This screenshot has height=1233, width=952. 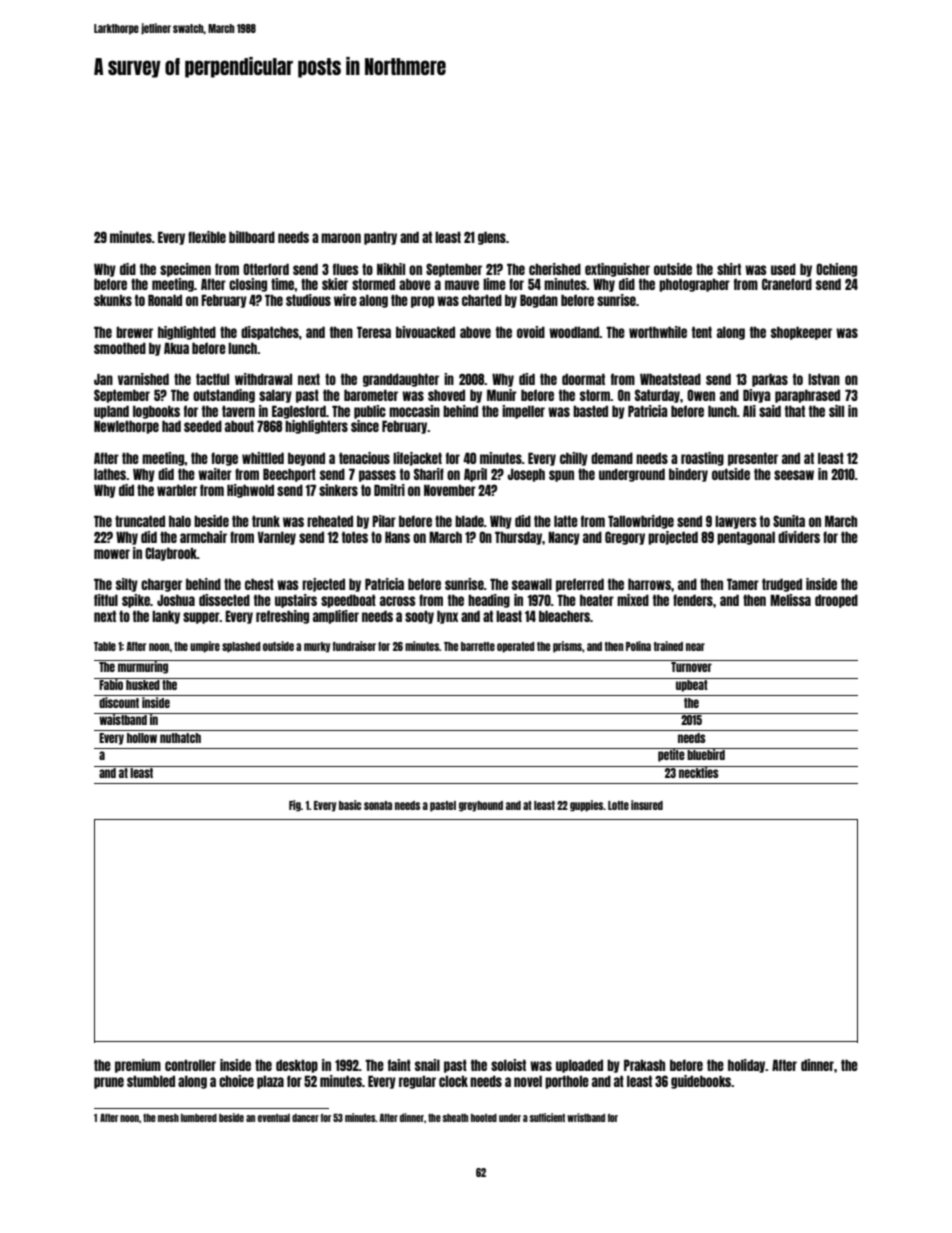 I want to click on April, so click(x=475, y=475).
